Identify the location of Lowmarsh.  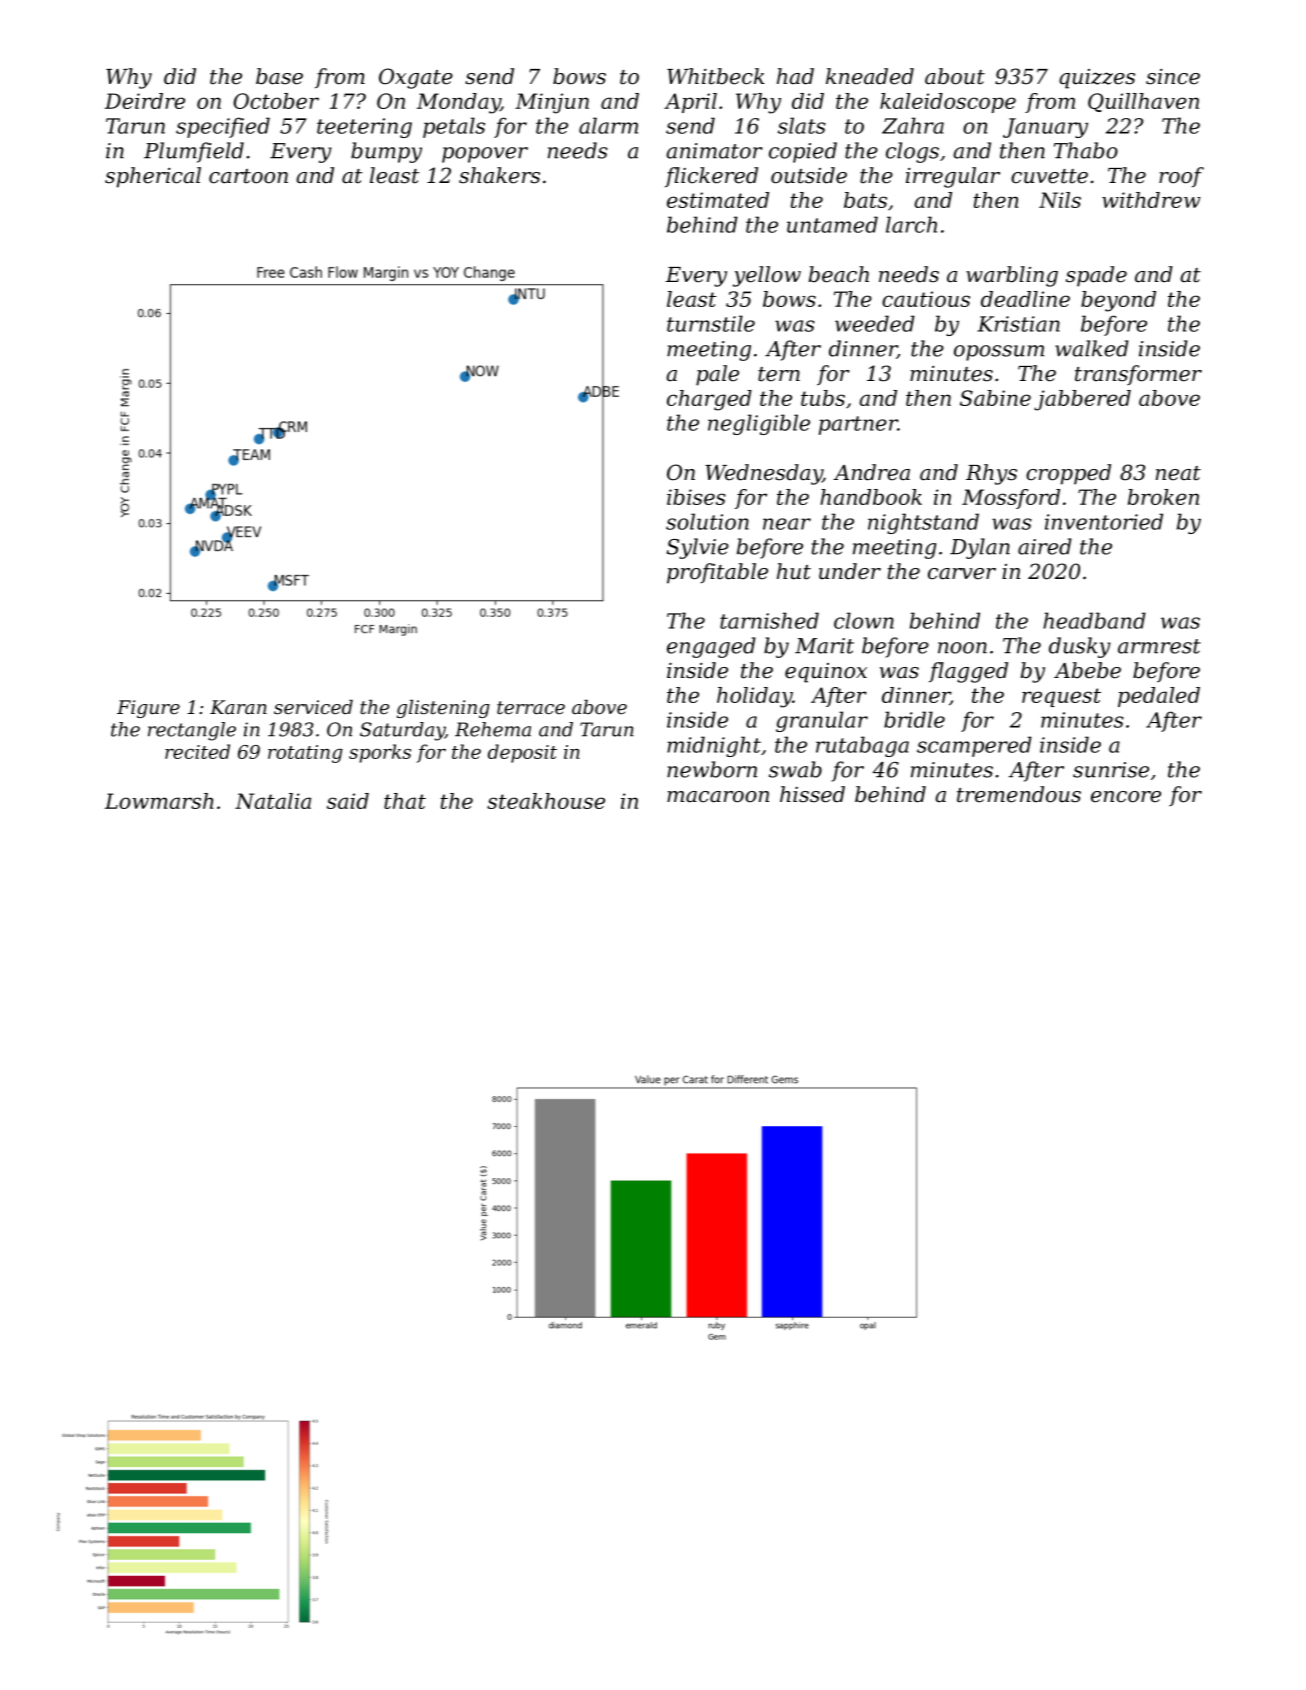
(159, 801).
